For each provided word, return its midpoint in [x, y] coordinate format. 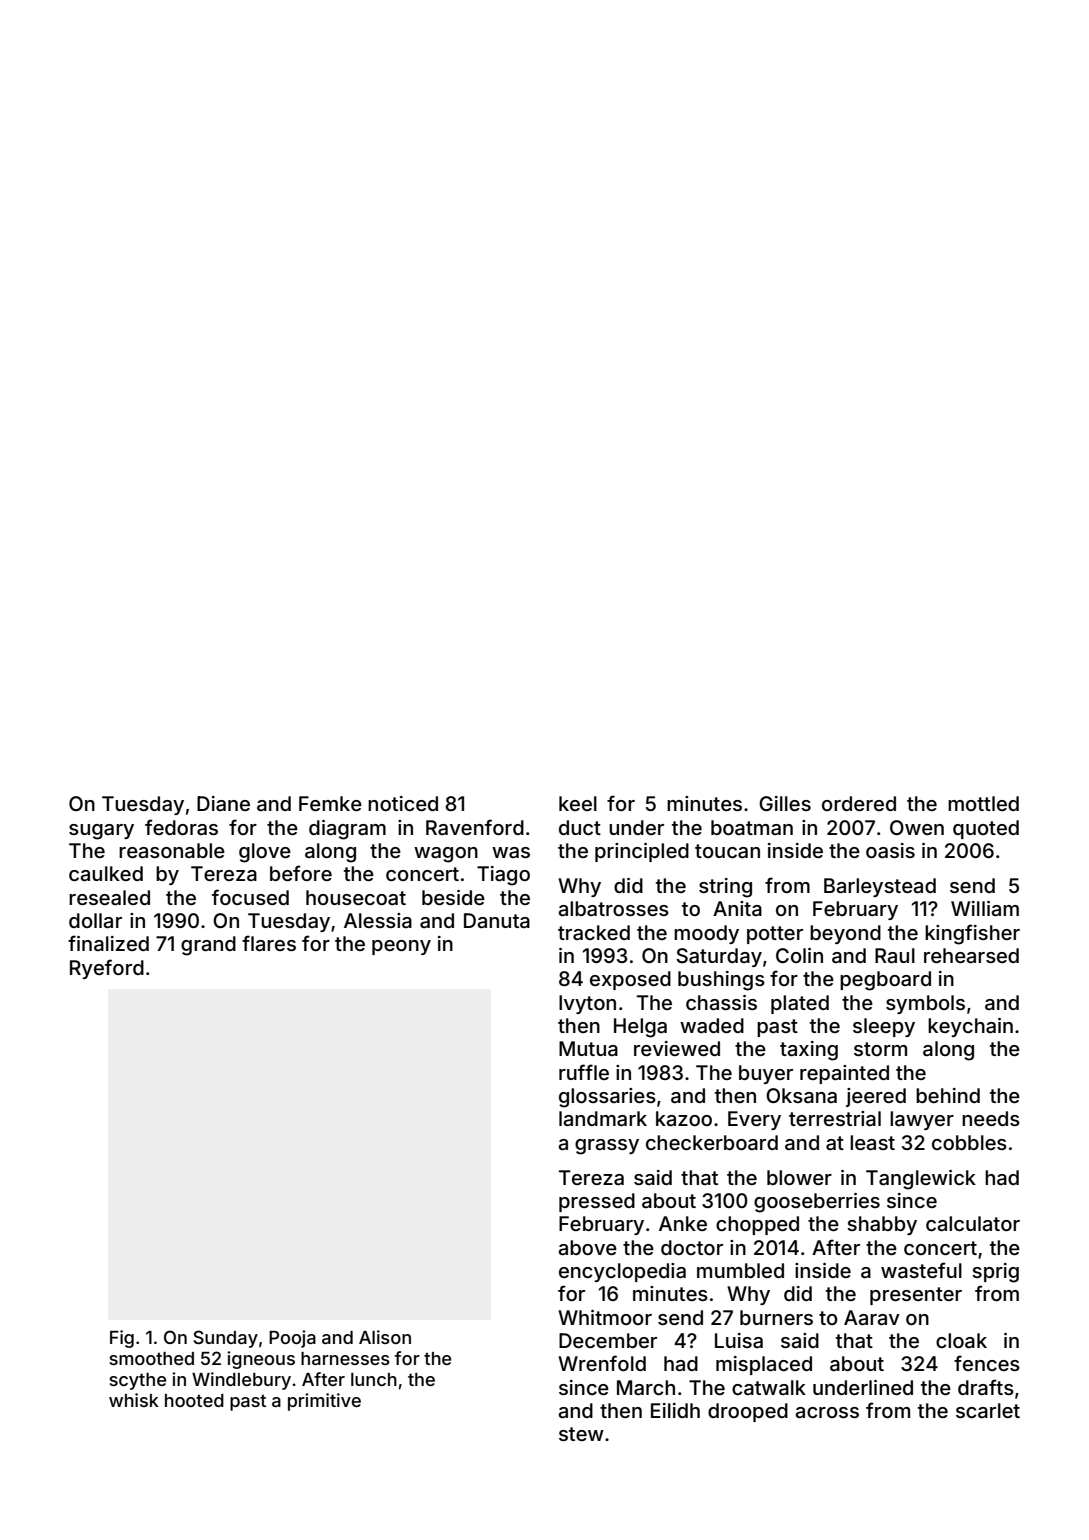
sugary [101, 832]
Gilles [785, 803]
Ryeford [107, 969]
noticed [403, 803]
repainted [844, 1074]
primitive [324, 1402]
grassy [607, 1147]
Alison [385, 1337]
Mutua [588, 1048]
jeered [876, 1097]
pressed [597, 1202]
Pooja [292, 1339]
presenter [916, 1296]
